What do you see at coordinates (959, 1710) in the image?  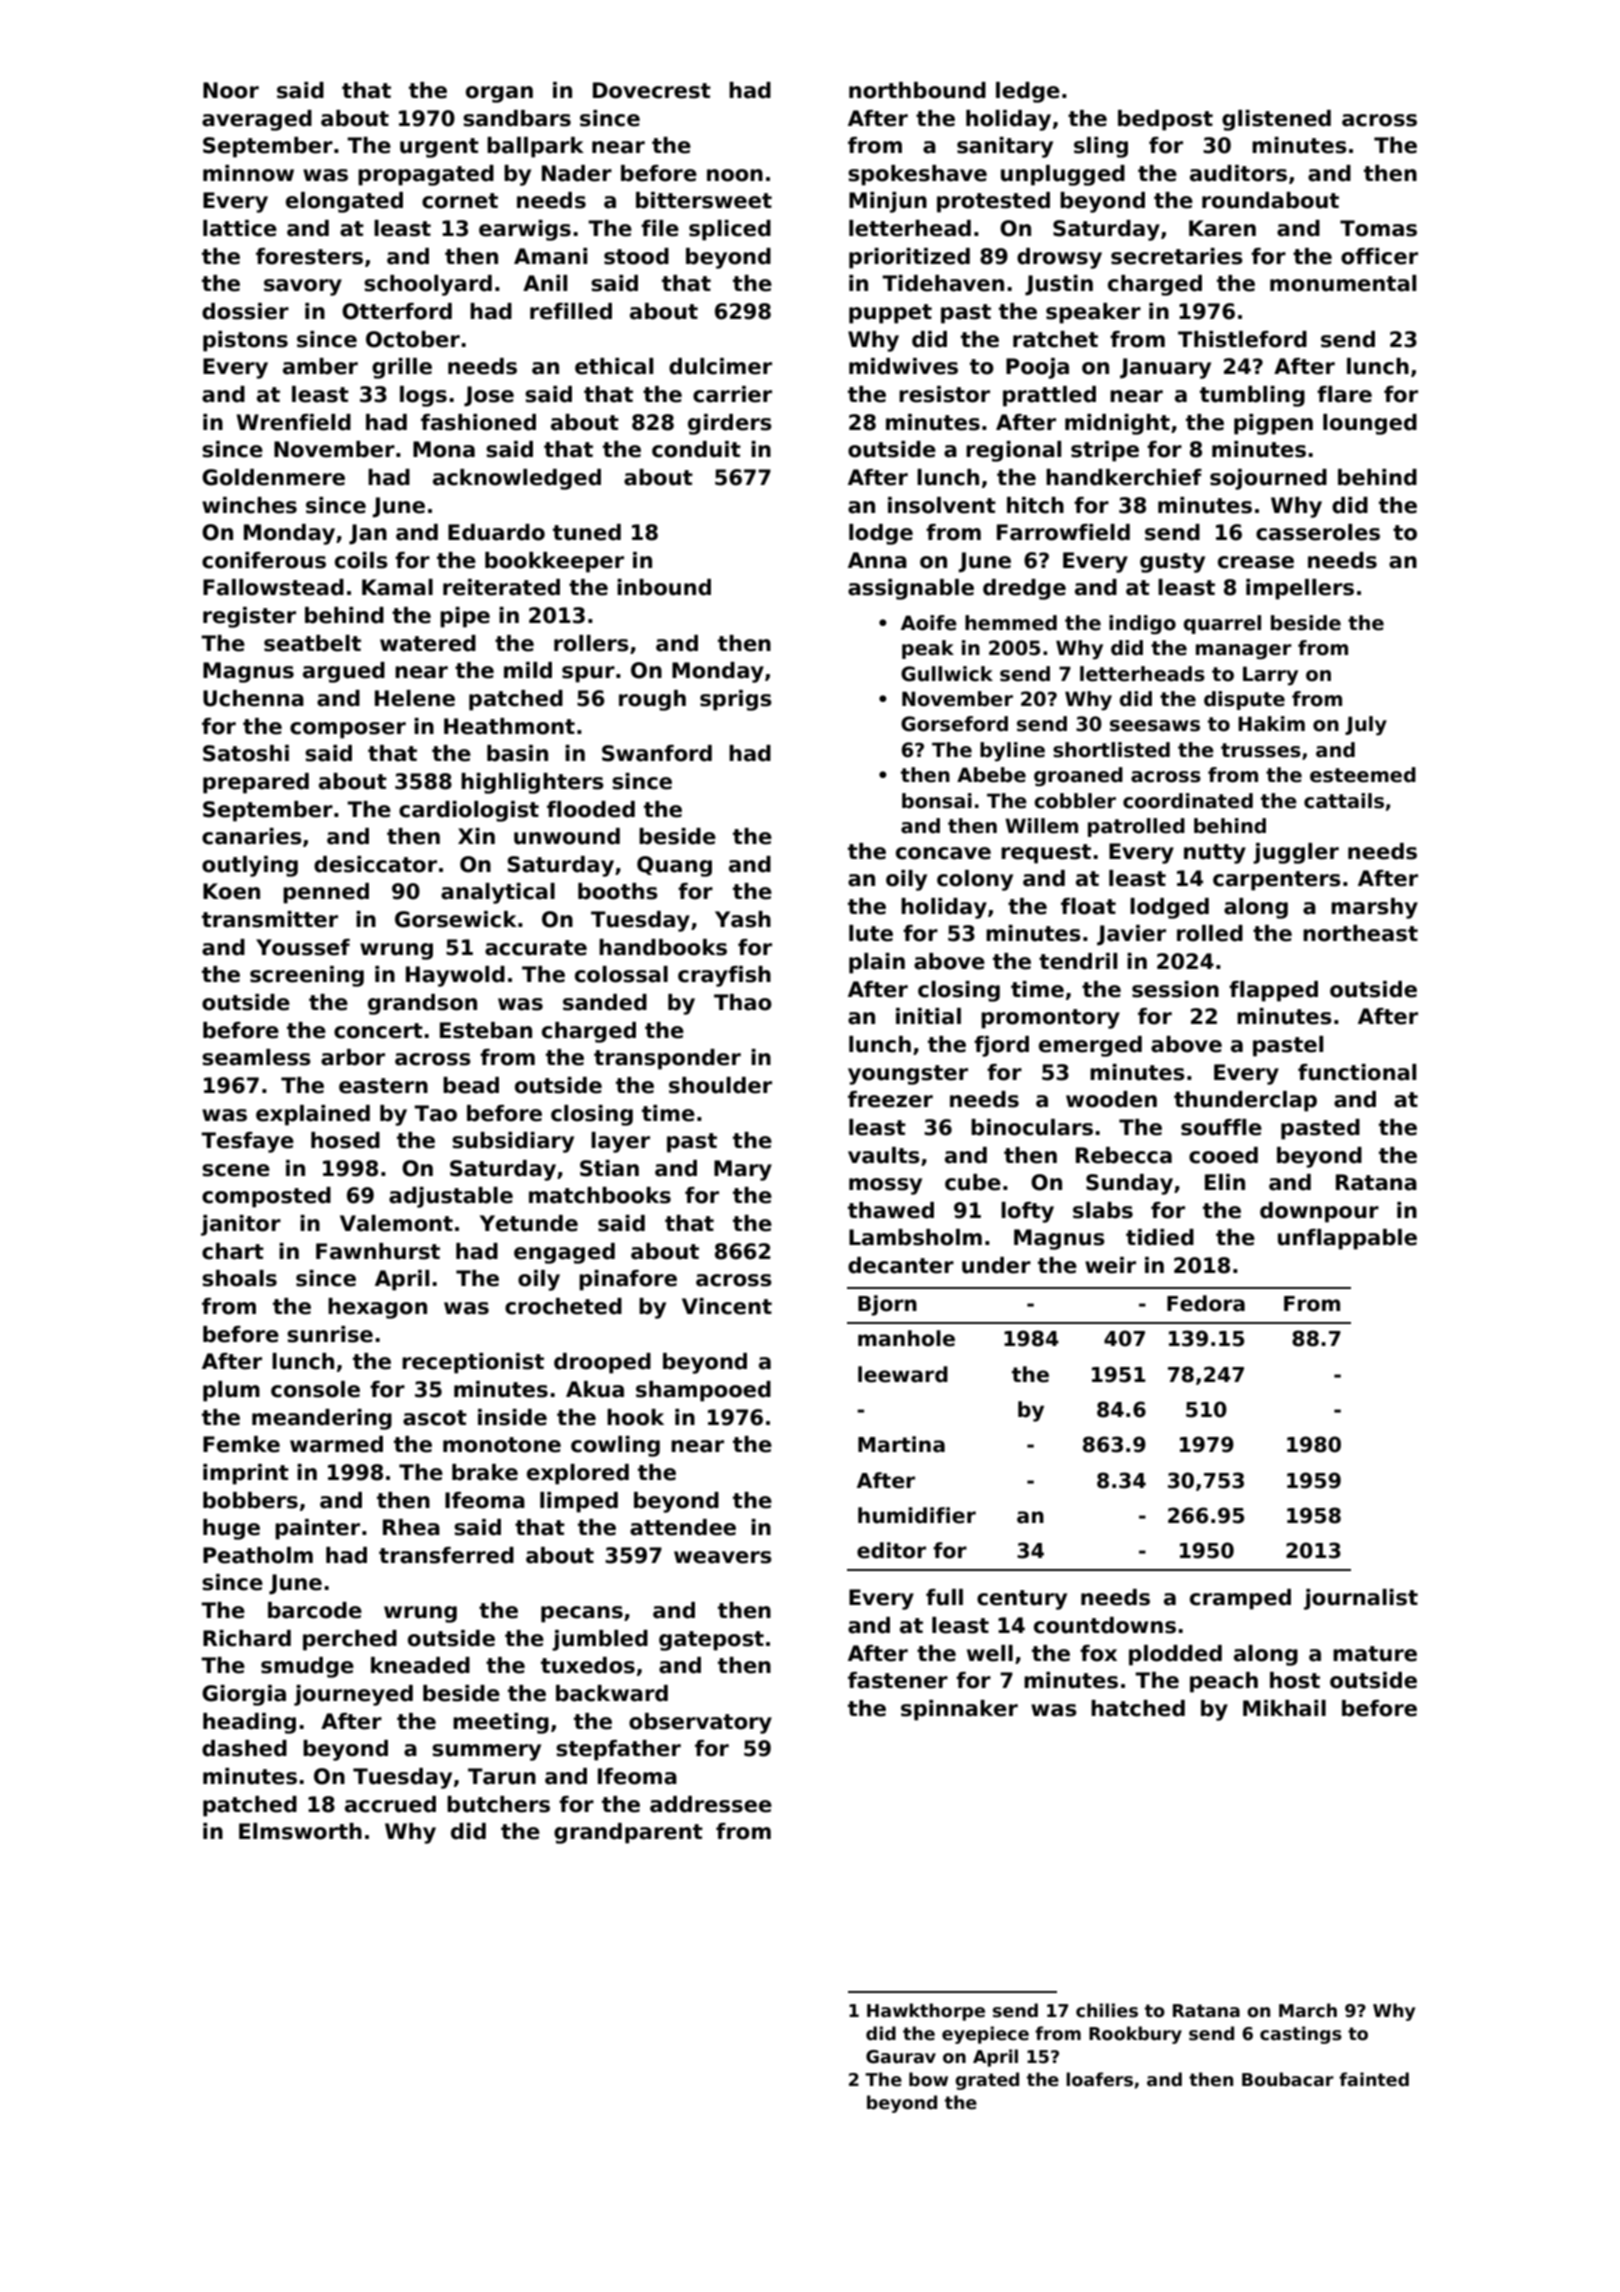 I see `spinnaker` at bounding box center [959, 1710].
